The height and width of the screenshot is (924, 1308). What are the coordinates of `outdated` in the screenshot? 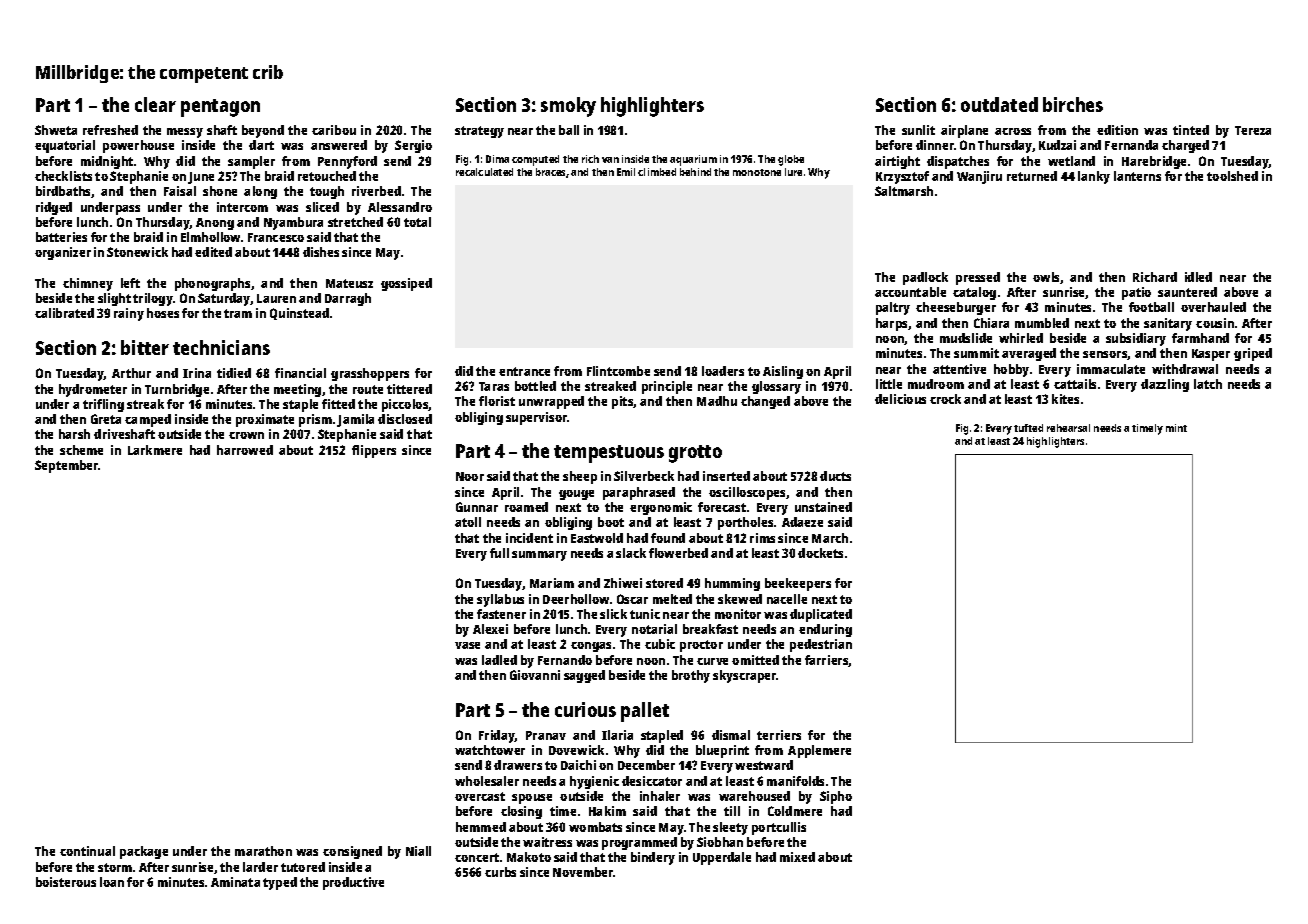 It's located at (999, 104).
